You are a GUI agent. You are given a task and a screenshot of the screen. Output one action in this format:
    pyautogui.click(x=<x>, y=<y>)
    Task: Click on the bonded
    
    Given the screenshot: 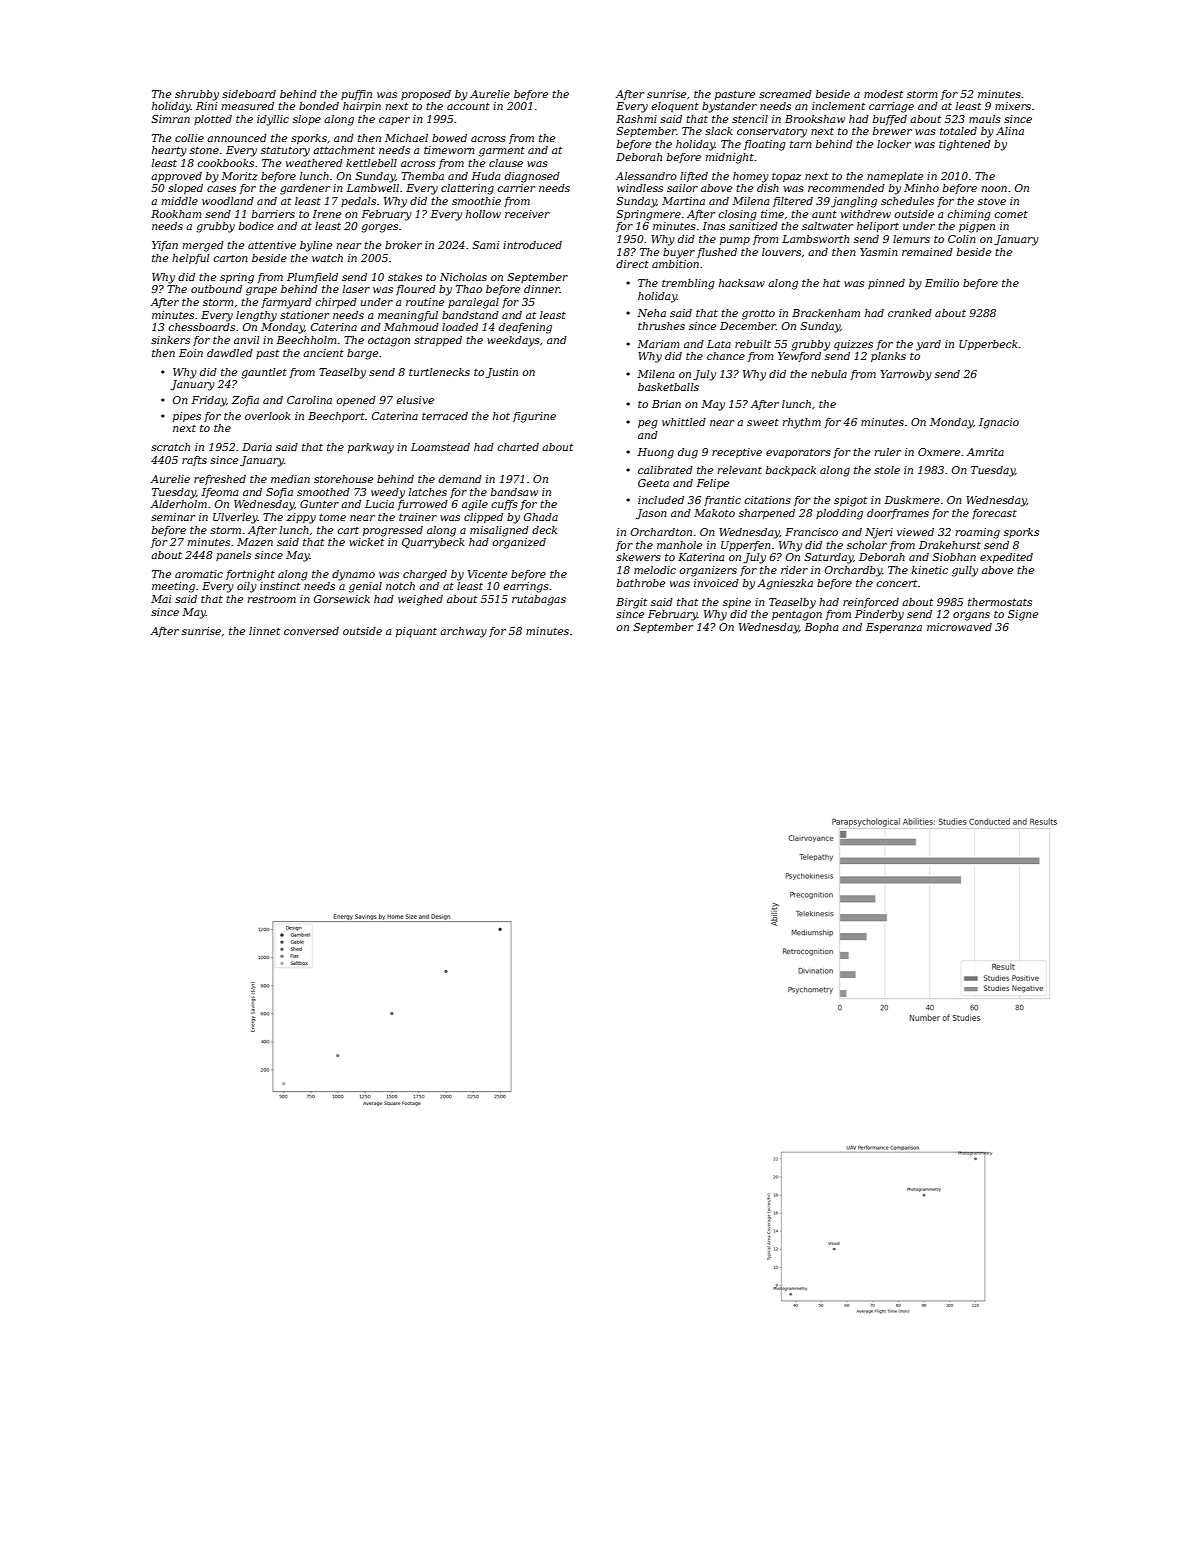 What is the action you would take?
    pyautogui.click(x=319, y=106)
